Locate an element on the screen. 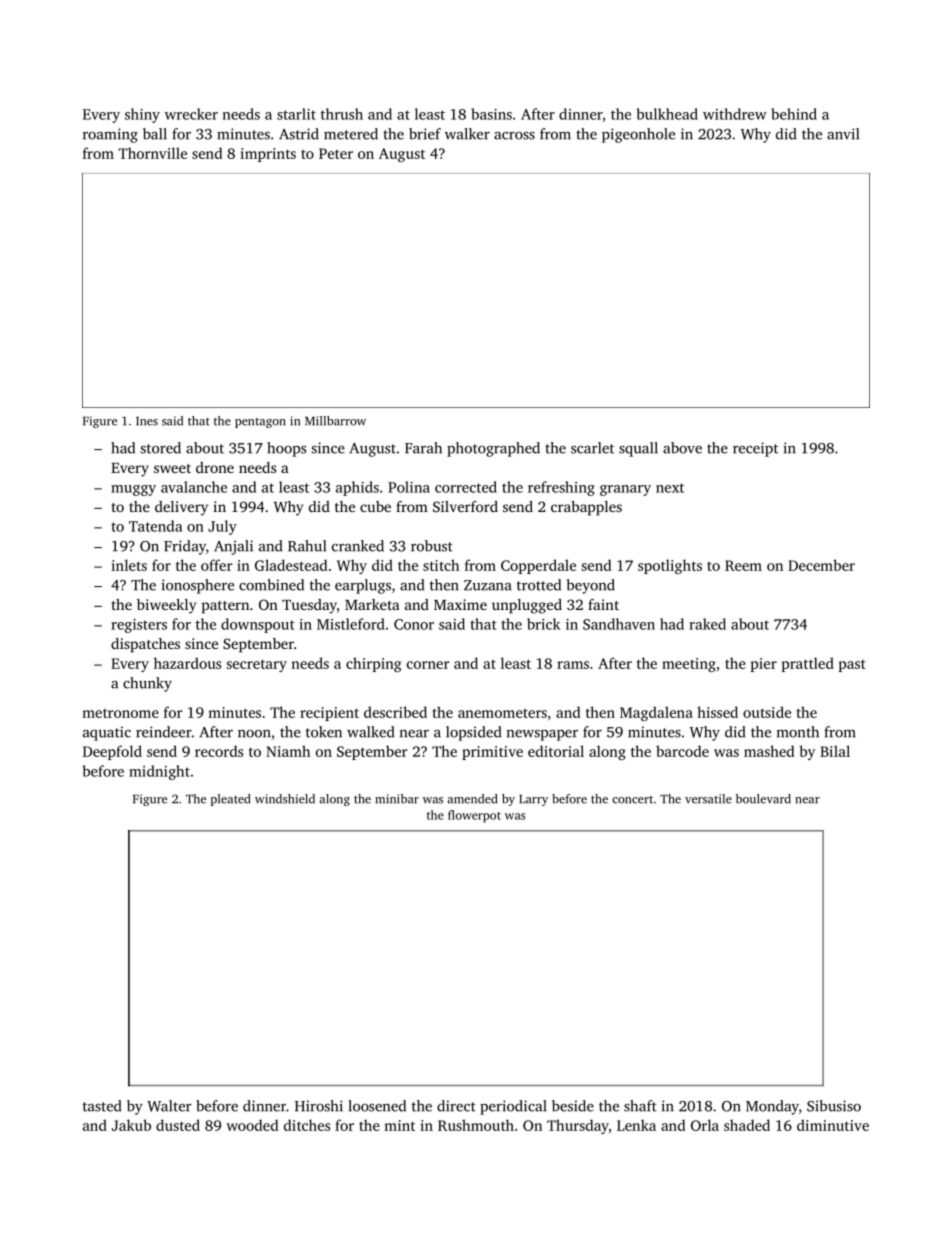 The image size is (952, 1233). Thursday is located at coordinates (578, 1126).
